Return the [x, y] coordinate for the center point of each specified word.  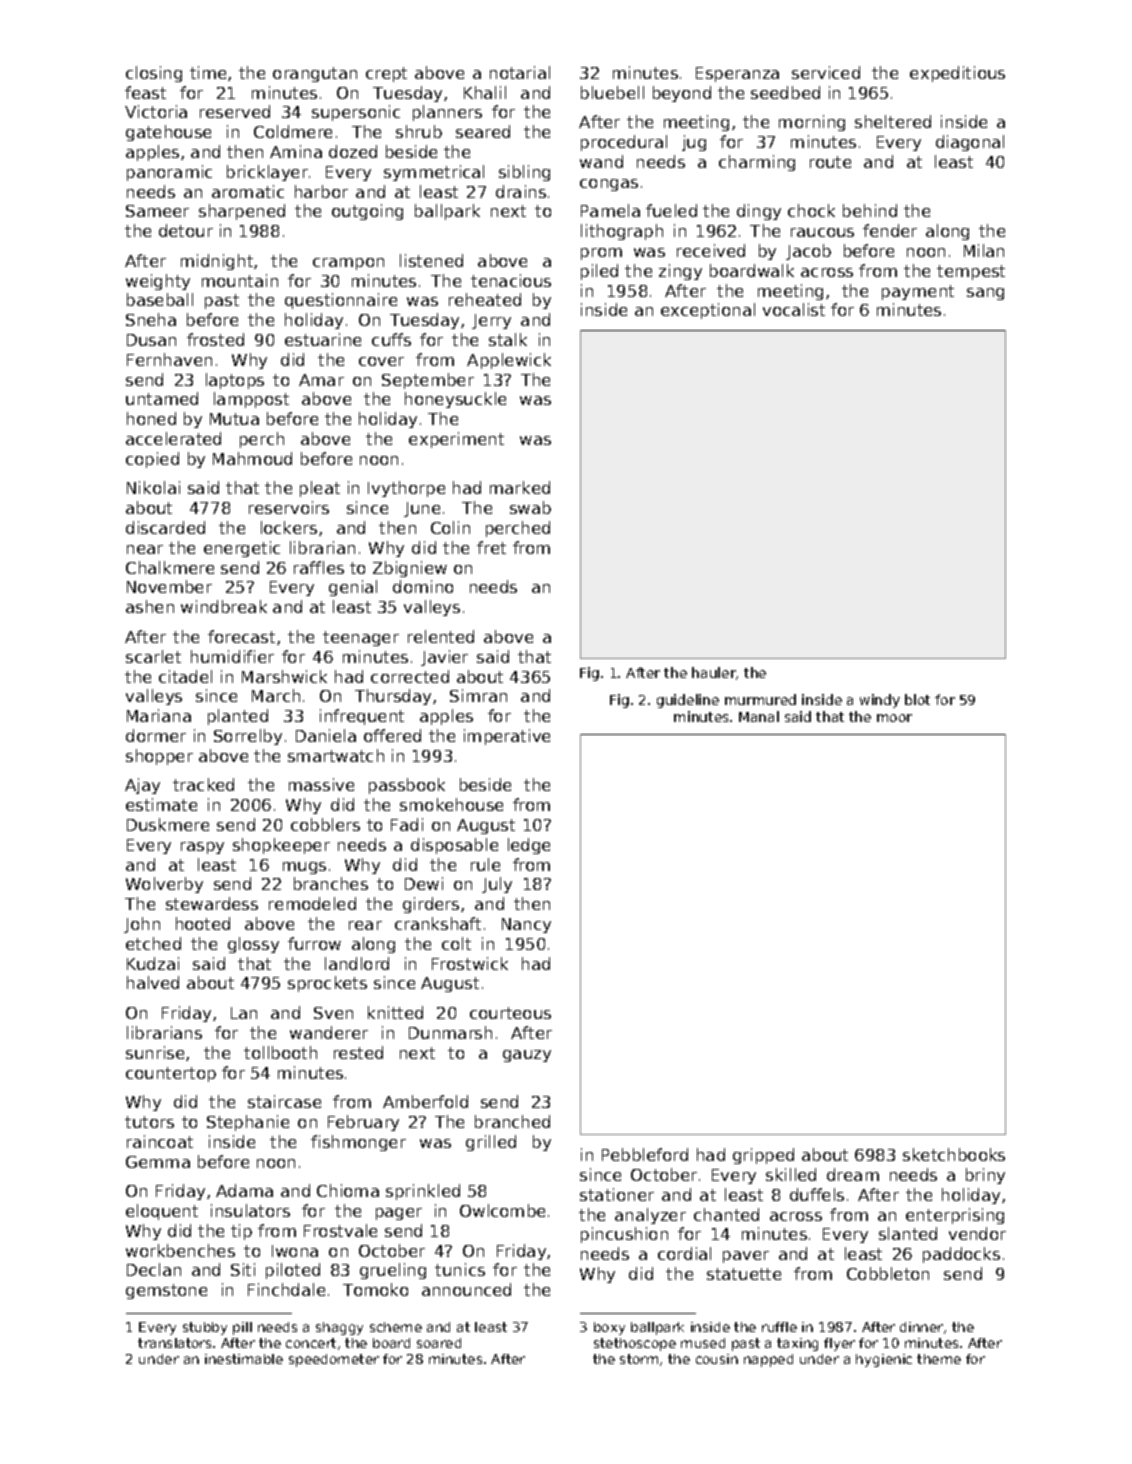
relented [441, 636]
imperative [507, 737]
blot [917, 699]
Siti [243, 1269]
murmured [760, 699]
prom [601, 254]
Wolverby [164, 885]
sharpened [242, 212]
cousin [717, 1359]
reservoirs [289, 507]
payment [918, 292]
